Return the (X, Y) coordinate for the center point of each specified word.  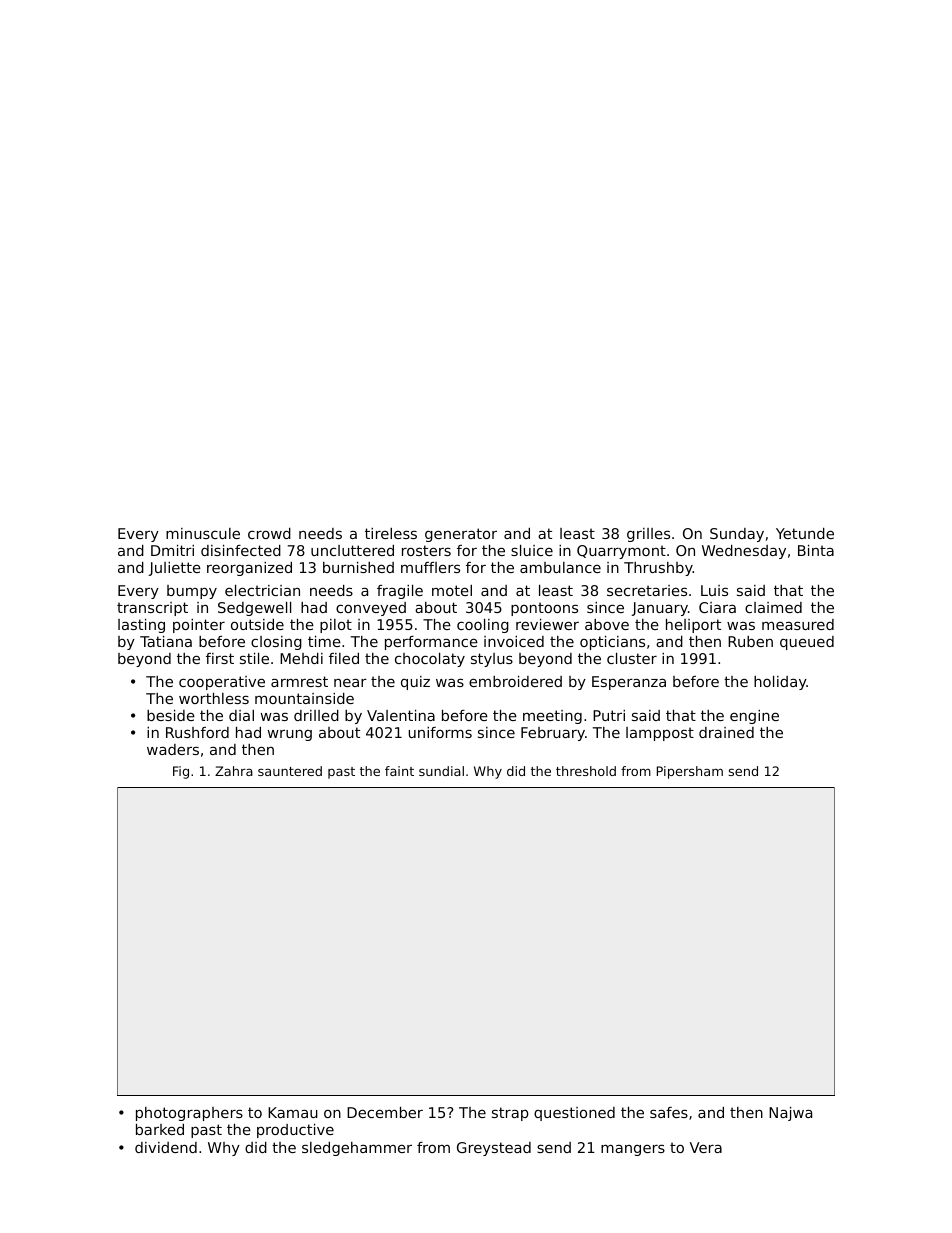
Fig (181, 772)
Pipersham (690, 772)
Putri (609, 715)
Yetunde (805, 533)
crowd (269, 533)
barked (160, 1129)
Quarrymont (621, 552)
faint (399, 771)
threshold (586, 771)
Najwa (790, 1114)
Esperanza (629, 683)
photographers (189, 1114)
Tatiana (166, 641)
